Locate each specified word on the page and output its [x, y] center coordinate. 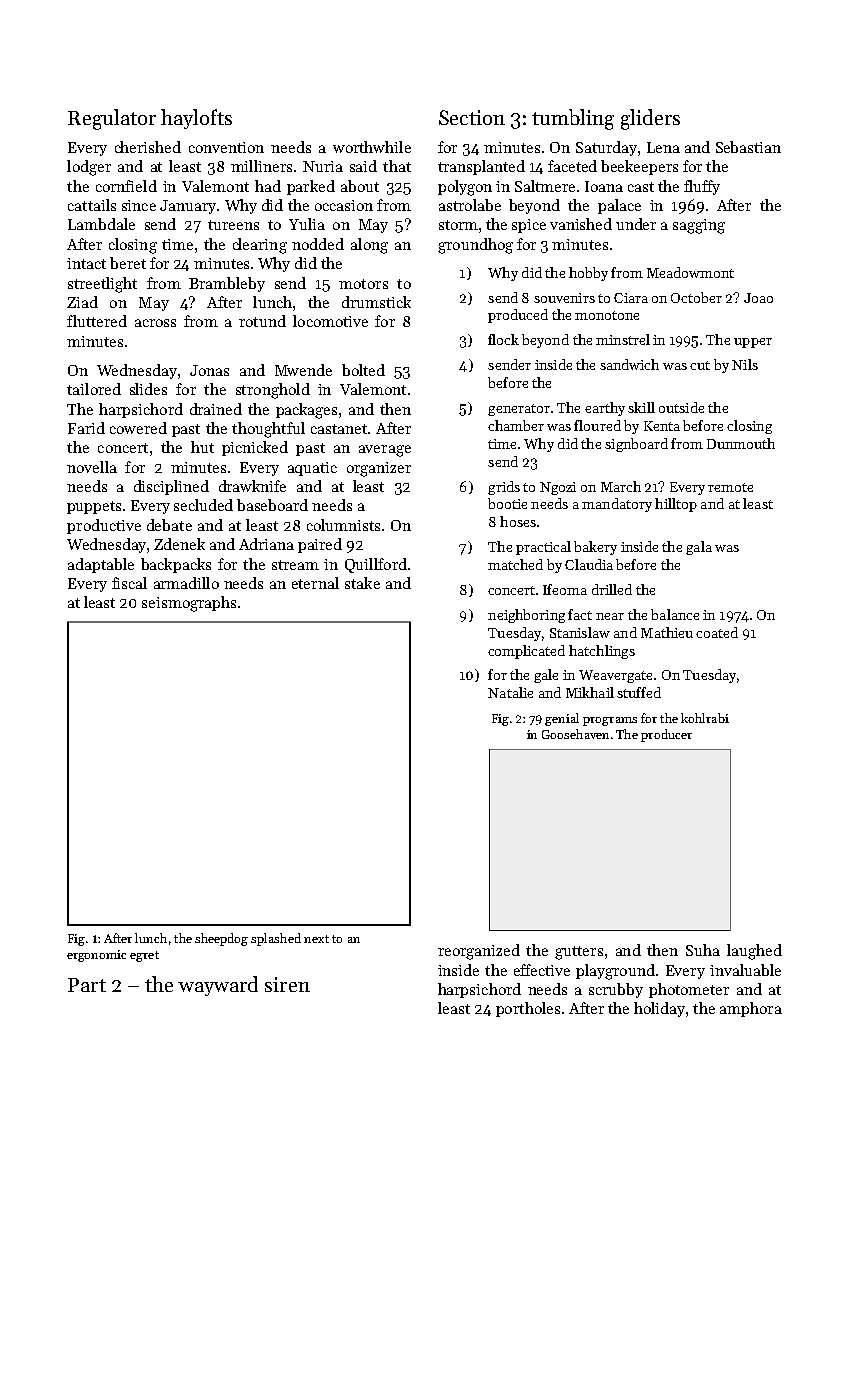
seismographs [189, 604]
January [188, 207]
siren [287, 984]
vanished [581, 224]
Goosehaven [575, 734]
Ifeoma [565, 589]
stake [362, 583]
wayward [218, 986]
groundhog [475, 246]
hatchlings [602, 652]
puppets [94, 507]
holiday [659, 1009]
